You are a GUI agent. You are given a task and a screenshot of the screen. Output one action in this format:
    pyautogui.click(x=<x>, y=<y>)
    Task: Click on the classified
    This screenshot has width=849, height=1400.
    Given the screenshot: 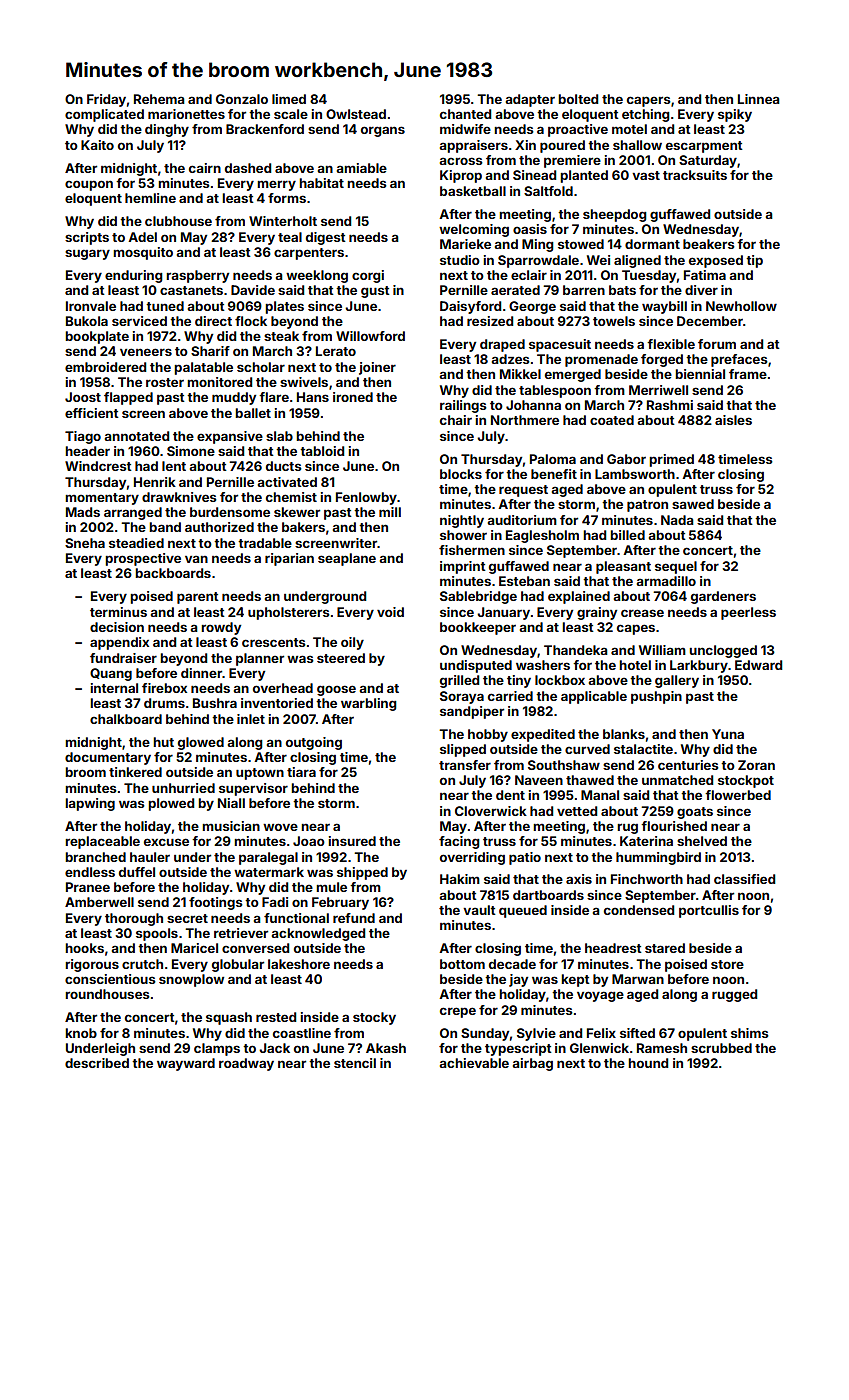 What is the action you would take?
    pyautogui.click(x=744, y=879)
